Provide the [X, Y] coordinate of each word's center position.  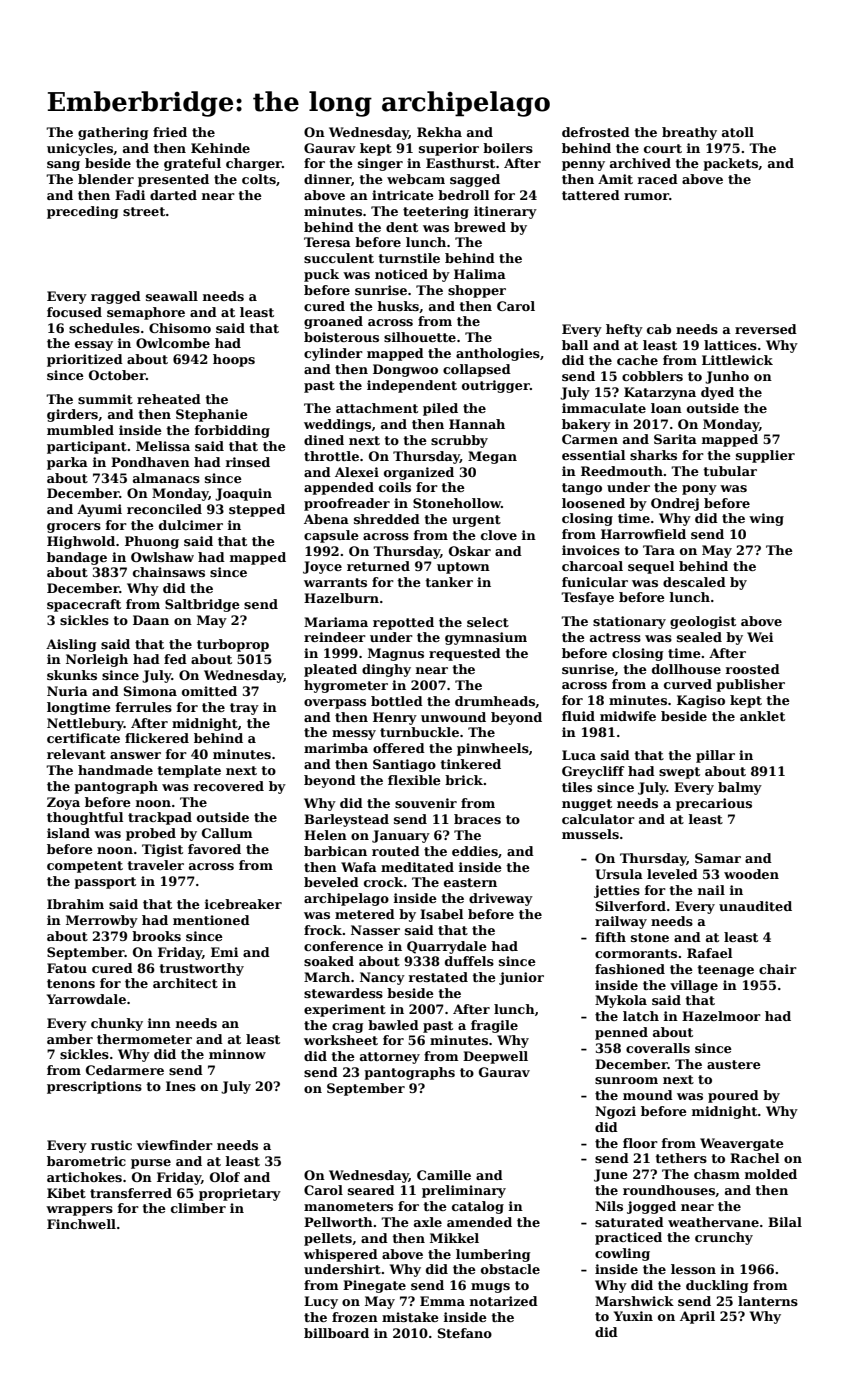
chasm [717, 1174]
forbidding [232, 431]
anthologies [498, 354]
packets [730, 164]
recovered [229, 786]
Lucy [321, 1302]
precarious [714, 804]
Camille [444, 1175]
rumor [646, 196]
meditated [417, 867]
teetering [436, 212]
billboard [336, 1333]
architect [185, 983]
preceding [82, 212]
